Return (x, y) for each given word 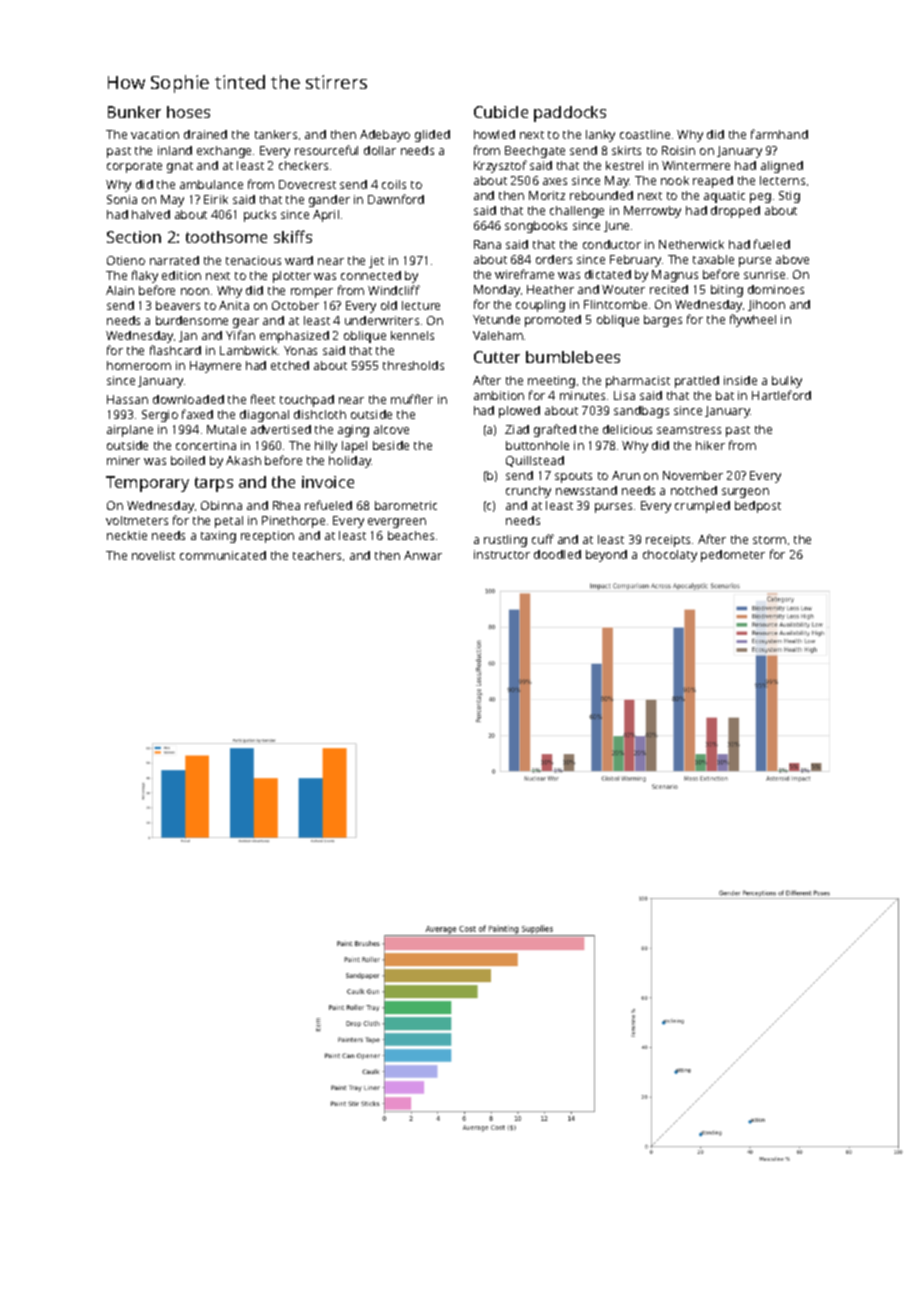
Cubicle (501, 112)
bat (725, 395)
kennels (412, 335)
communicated (223, 555)
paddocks (570, 114)
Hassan (127, 399)
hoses (188, 112)
